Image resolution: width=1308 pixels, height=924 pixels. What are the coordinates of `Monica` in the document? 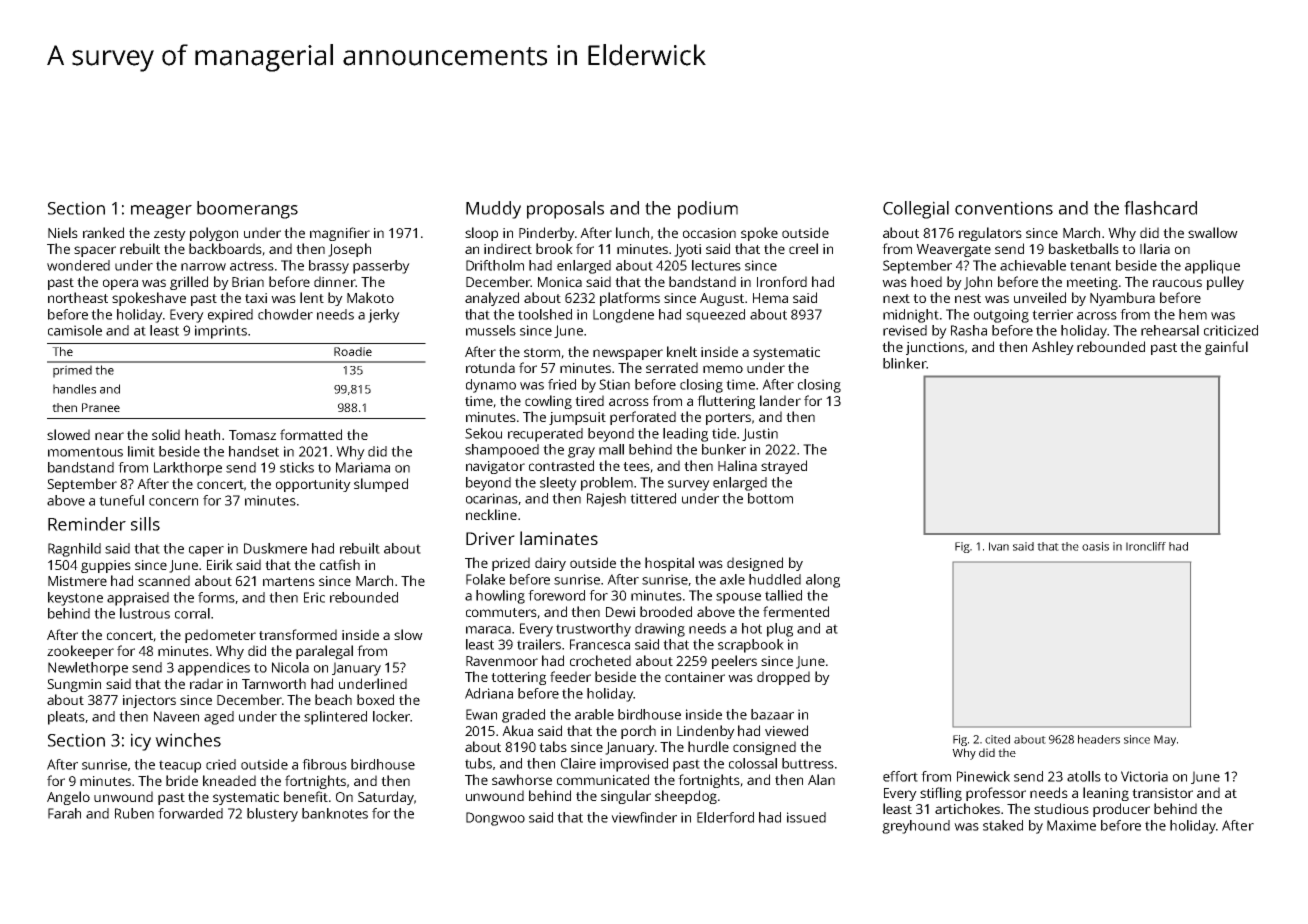 It's located at (560, 282).
